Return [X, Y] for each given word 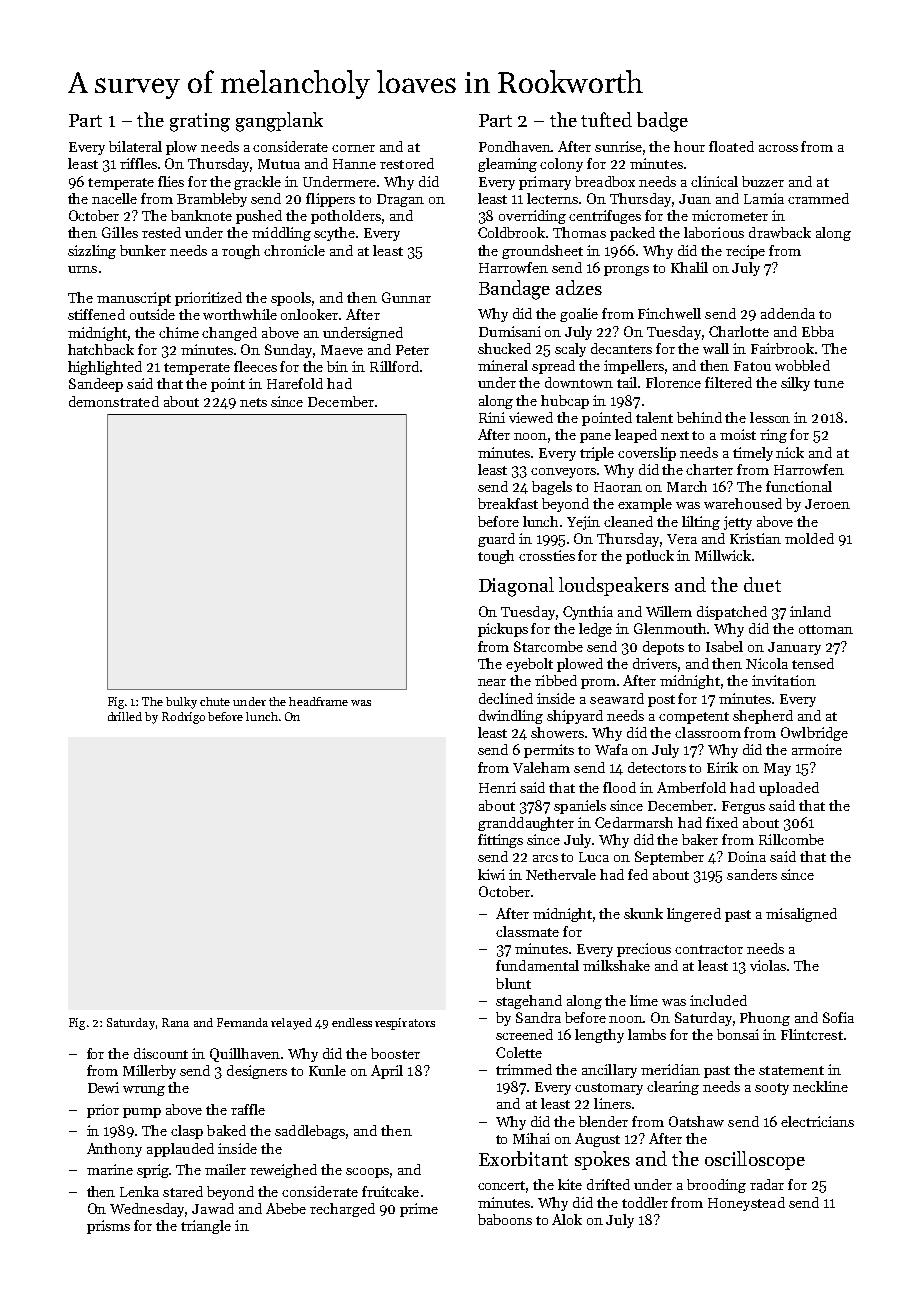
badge [662, 122]
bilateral [135, 146]
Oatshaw [696, 1121]
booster [395, 1053]
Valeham [541, 767]
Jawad [213, 1208]
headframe [318, 701]
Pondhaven [515, 146]
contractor [709, 949]
